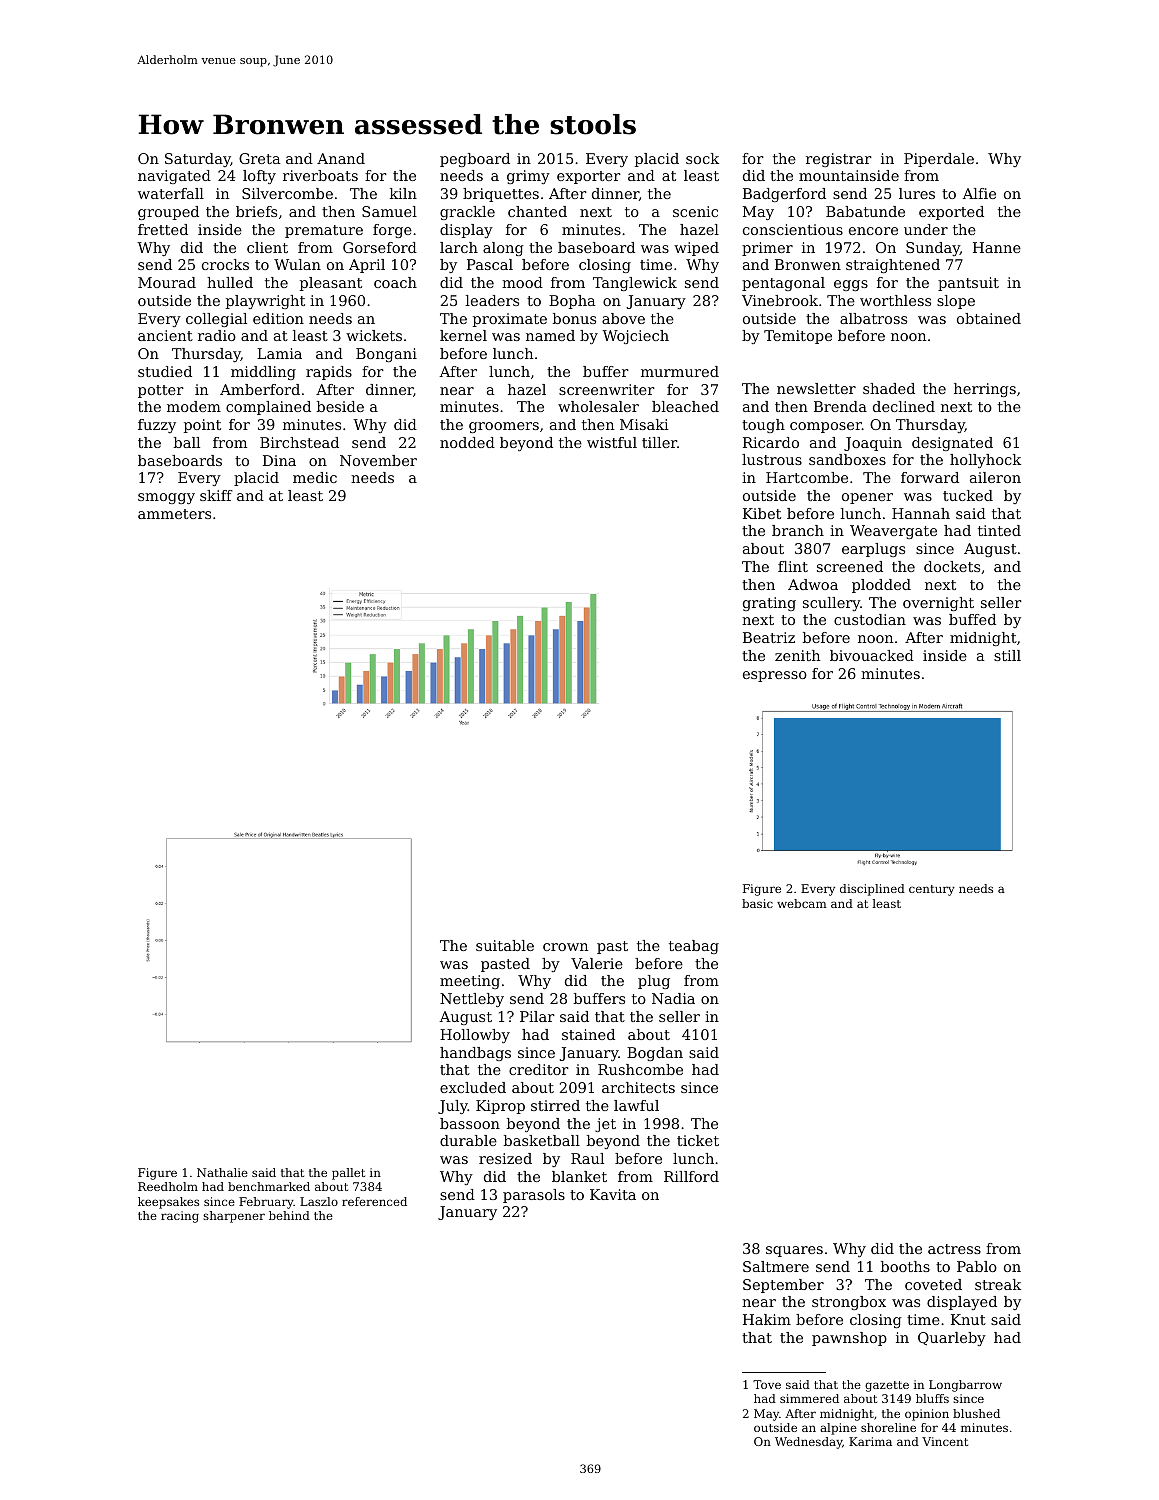  I want to click on medic, so click(315, 477).
